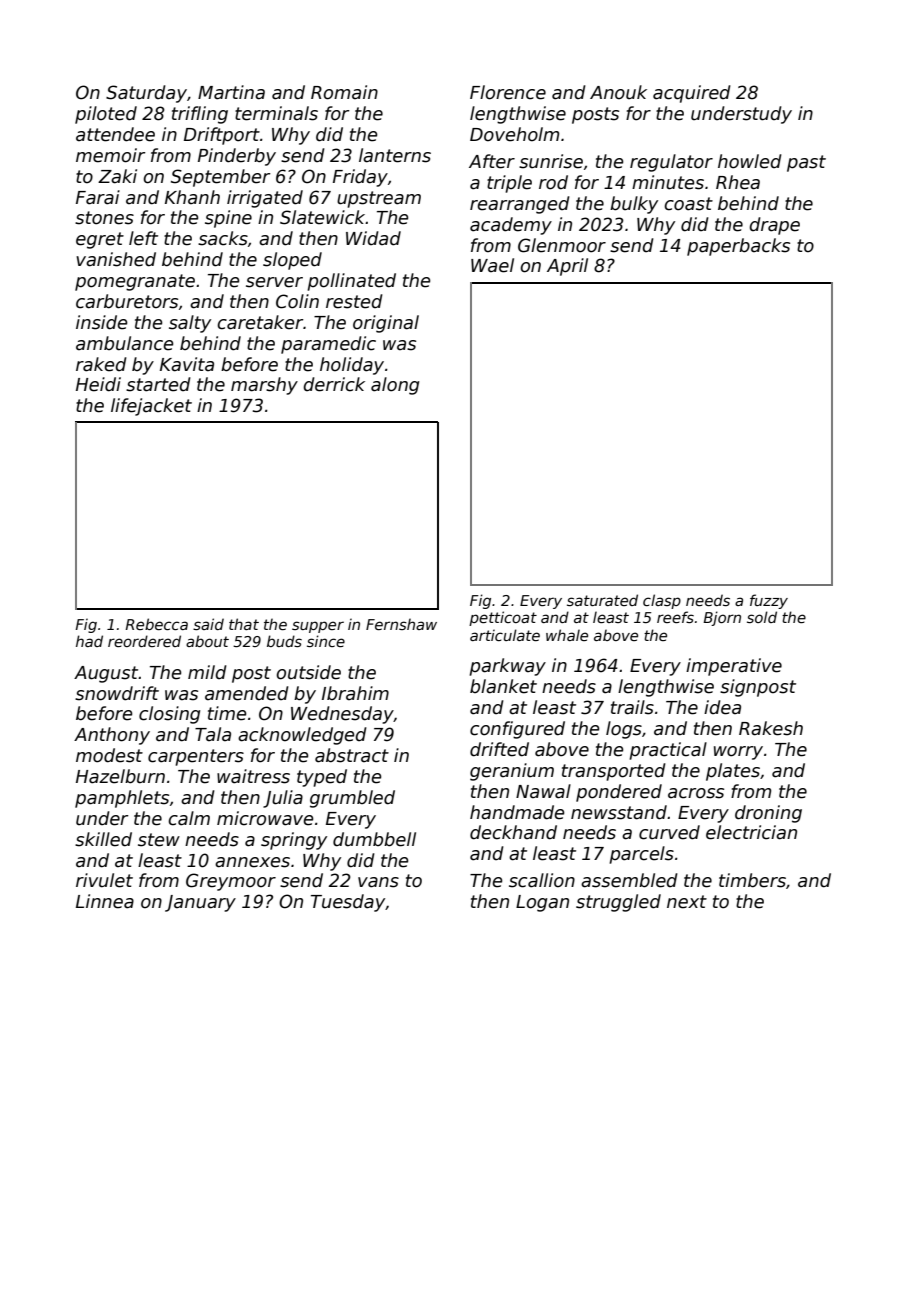 The image size is (908, 1316). What do you see at coordinates (187, 364) in the page?
I see `Kavita` at bounding box center [187, 364].
